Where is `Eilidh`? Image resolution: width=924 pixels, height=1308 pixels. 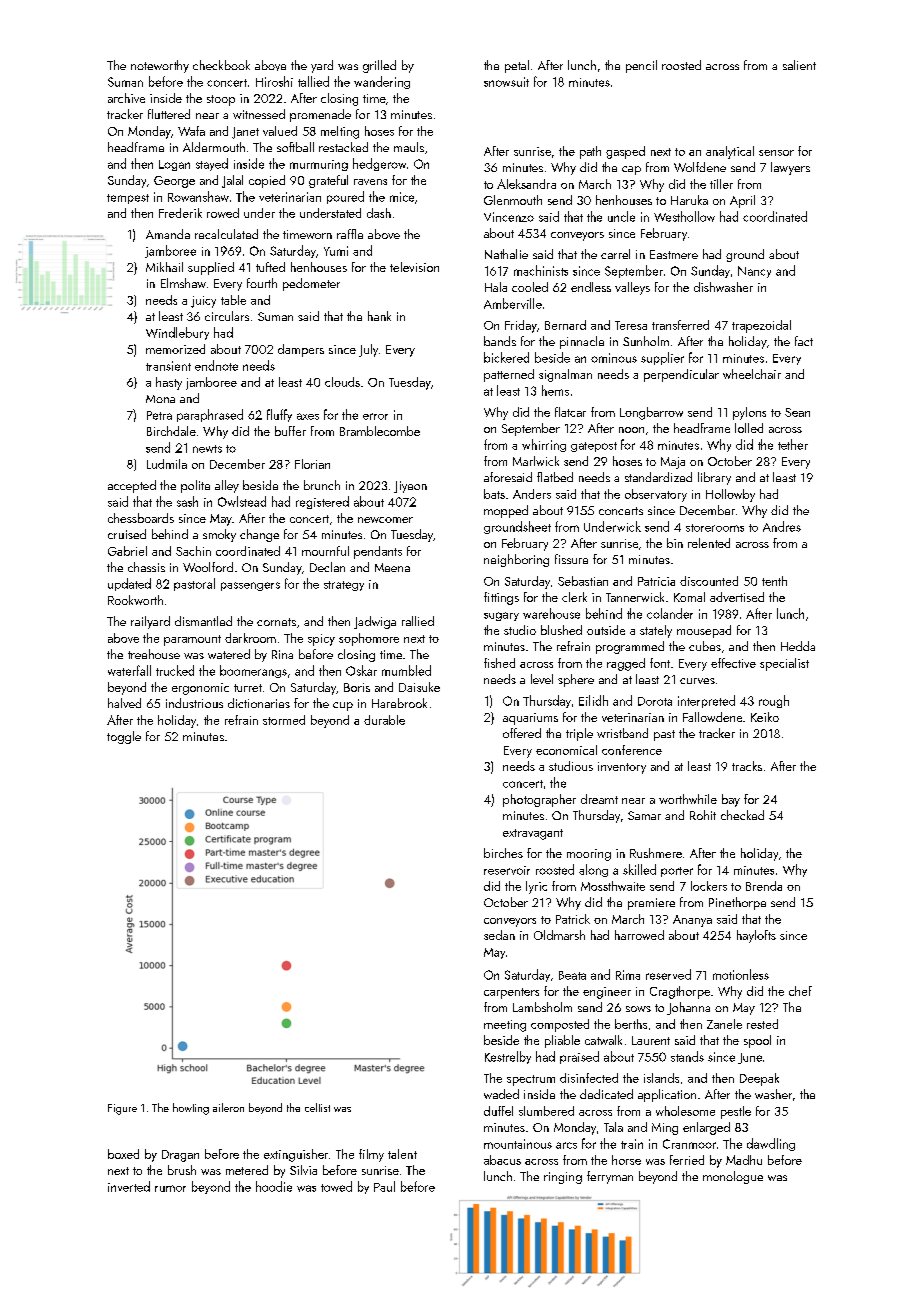 Eilidh is located at coordinates (593, 700).
